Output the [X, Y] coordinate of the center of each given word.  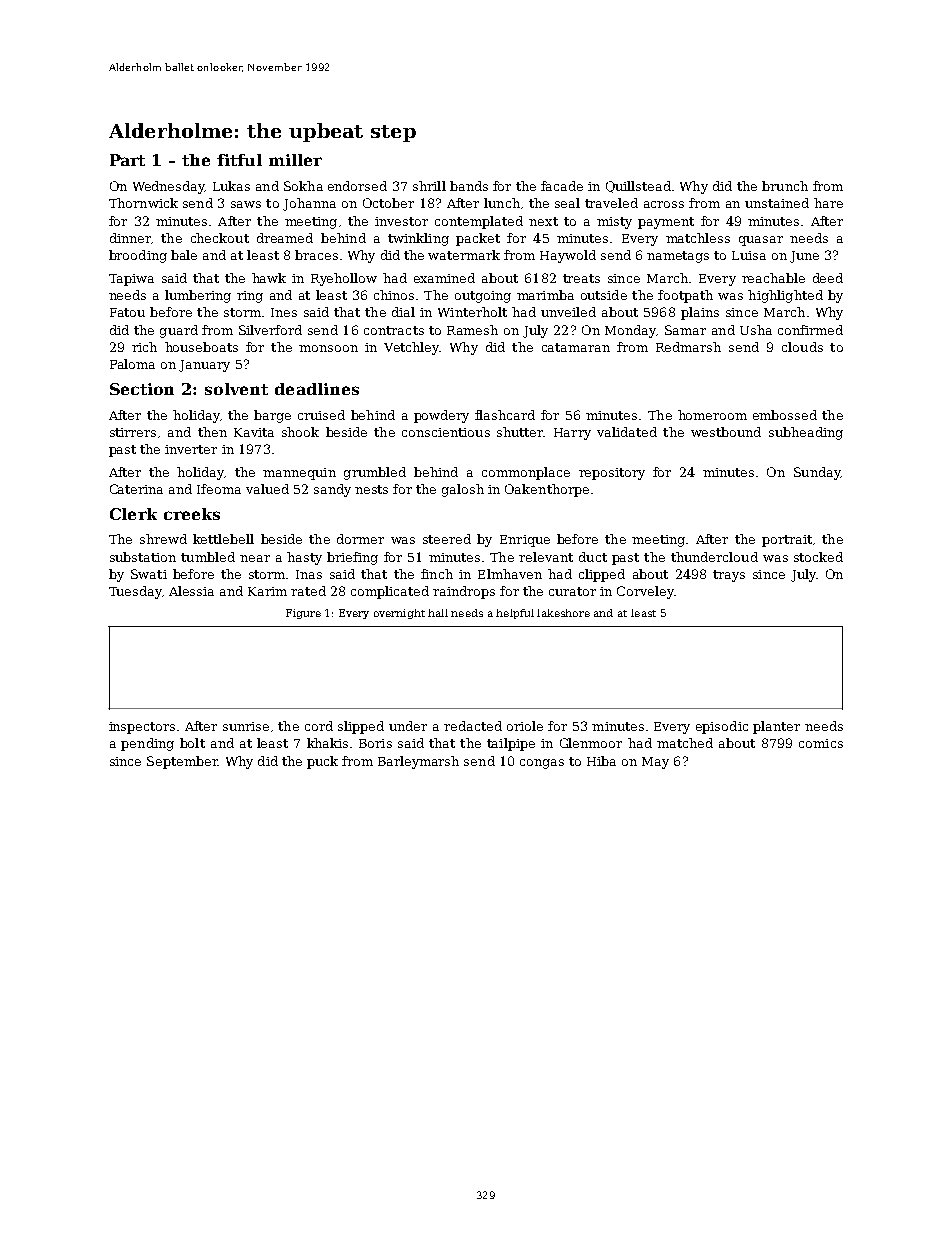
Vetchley [411, 348]
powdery [441, 416]
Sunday [817, 473]
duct [593, 557]
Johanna [309, 204]
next [543, 221]
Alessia [191, 591]
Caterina [136, 489]
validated [627, 432]
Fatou [127, 312]
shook [300, 432]
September [182, 762]
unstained [777, 203]
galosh [463, 490]
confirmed [810, 330]
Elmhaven [510, 574]
